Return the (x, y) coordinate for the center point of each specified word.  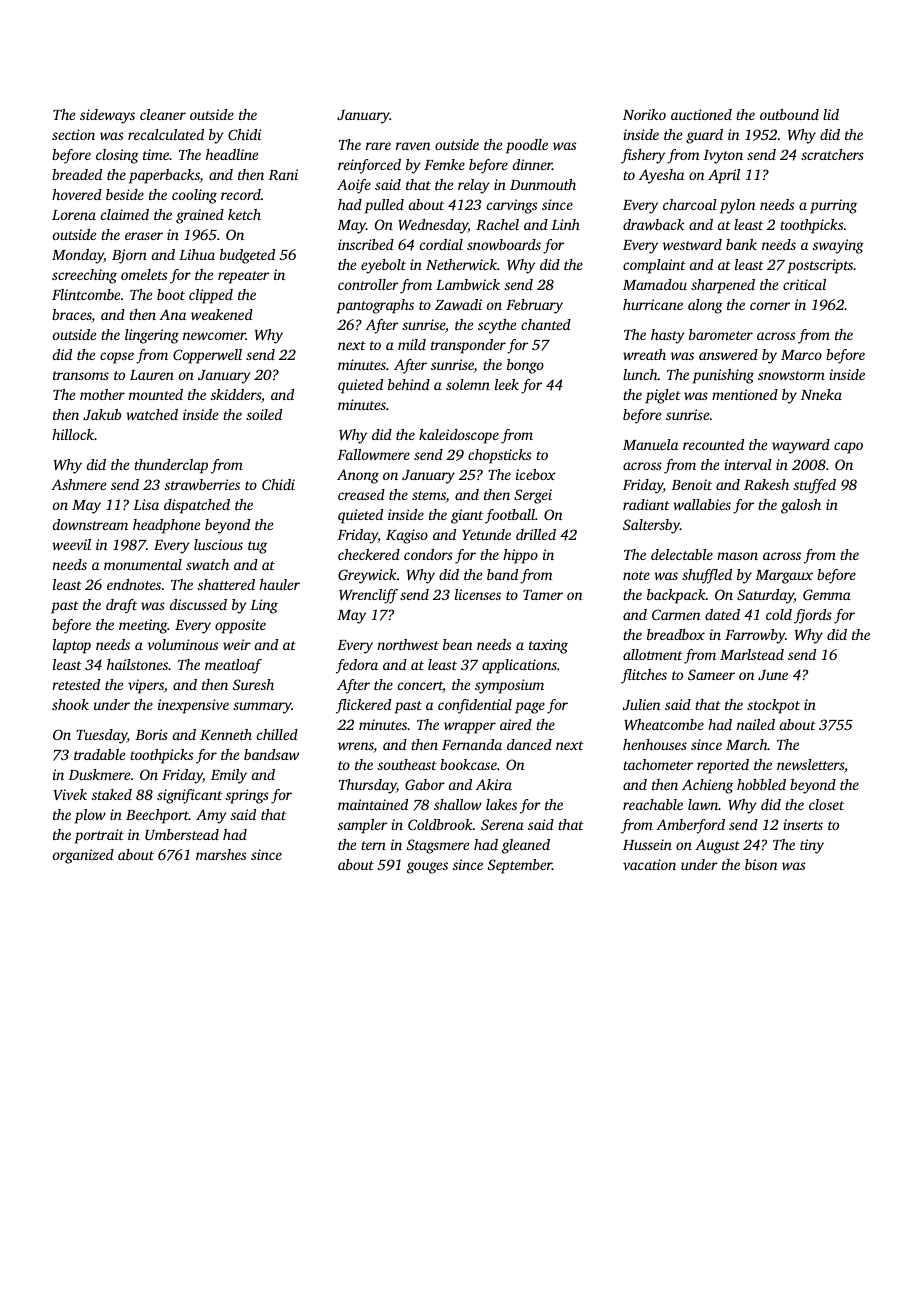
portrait (99, 836)
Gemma (827, 594)
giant (467, 516)
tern (373, 845)
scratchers (832, 154)
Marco (801, 355)
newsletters (810, 764)
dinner (532, 164)
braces (72, 316)
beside (125, 194)
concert (420, 687)
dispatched (197, 506)
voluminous (182, 644)
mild (412, 344)
